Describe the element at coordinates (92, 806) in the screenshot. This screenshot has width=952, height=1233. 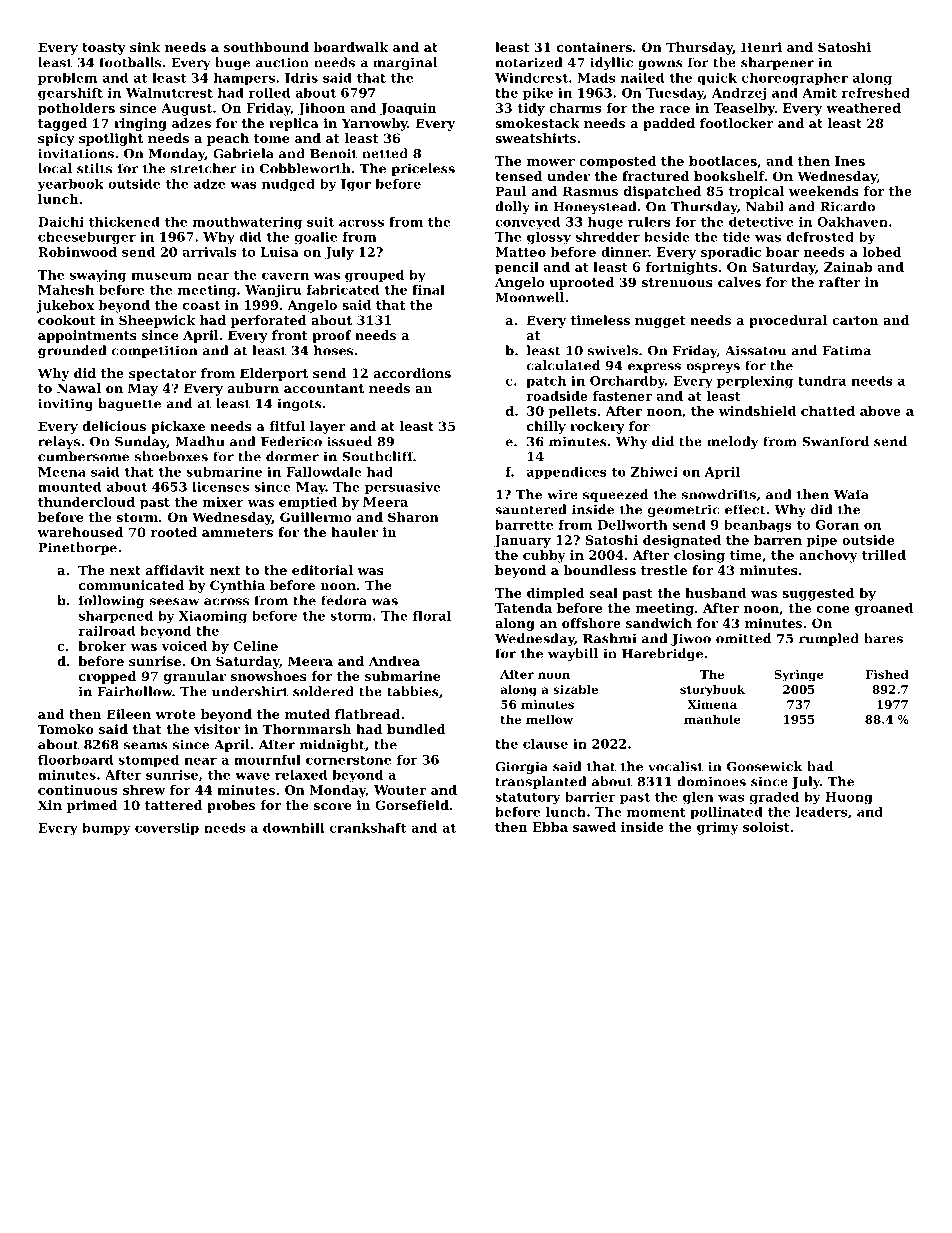
I see `primed` at that location.
